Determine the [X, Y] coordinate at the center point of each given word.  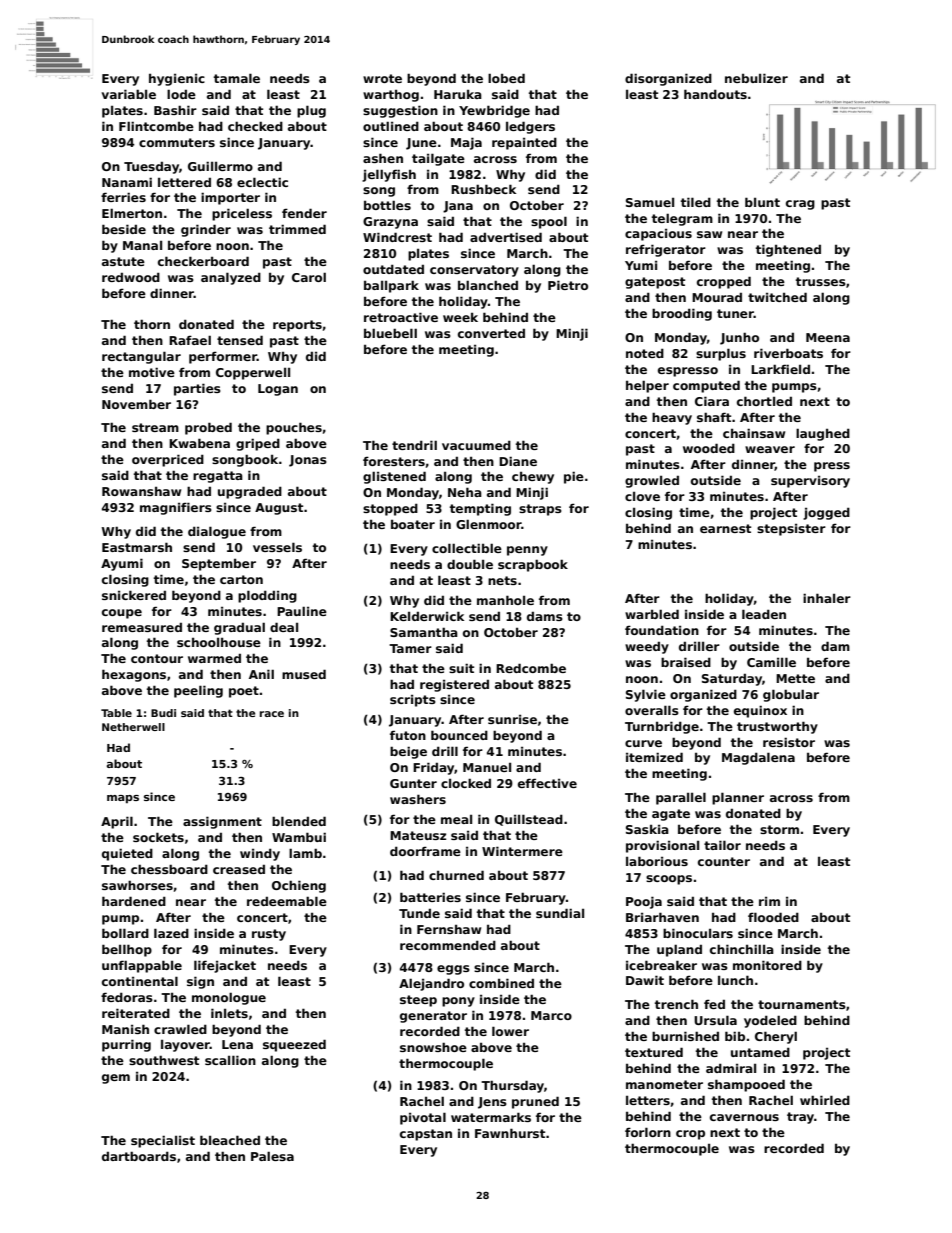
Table [116, 713]
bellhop [127, 950]
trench [676, 1004]
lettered [184, 182]
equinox [760, 711]
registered [454, 685]
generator [433, 1017]
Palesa [272, 1156]
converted [491, 333]
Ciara [712, 401]
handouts [715, 94]
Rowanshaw [141, 491]
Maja [466, 143]
